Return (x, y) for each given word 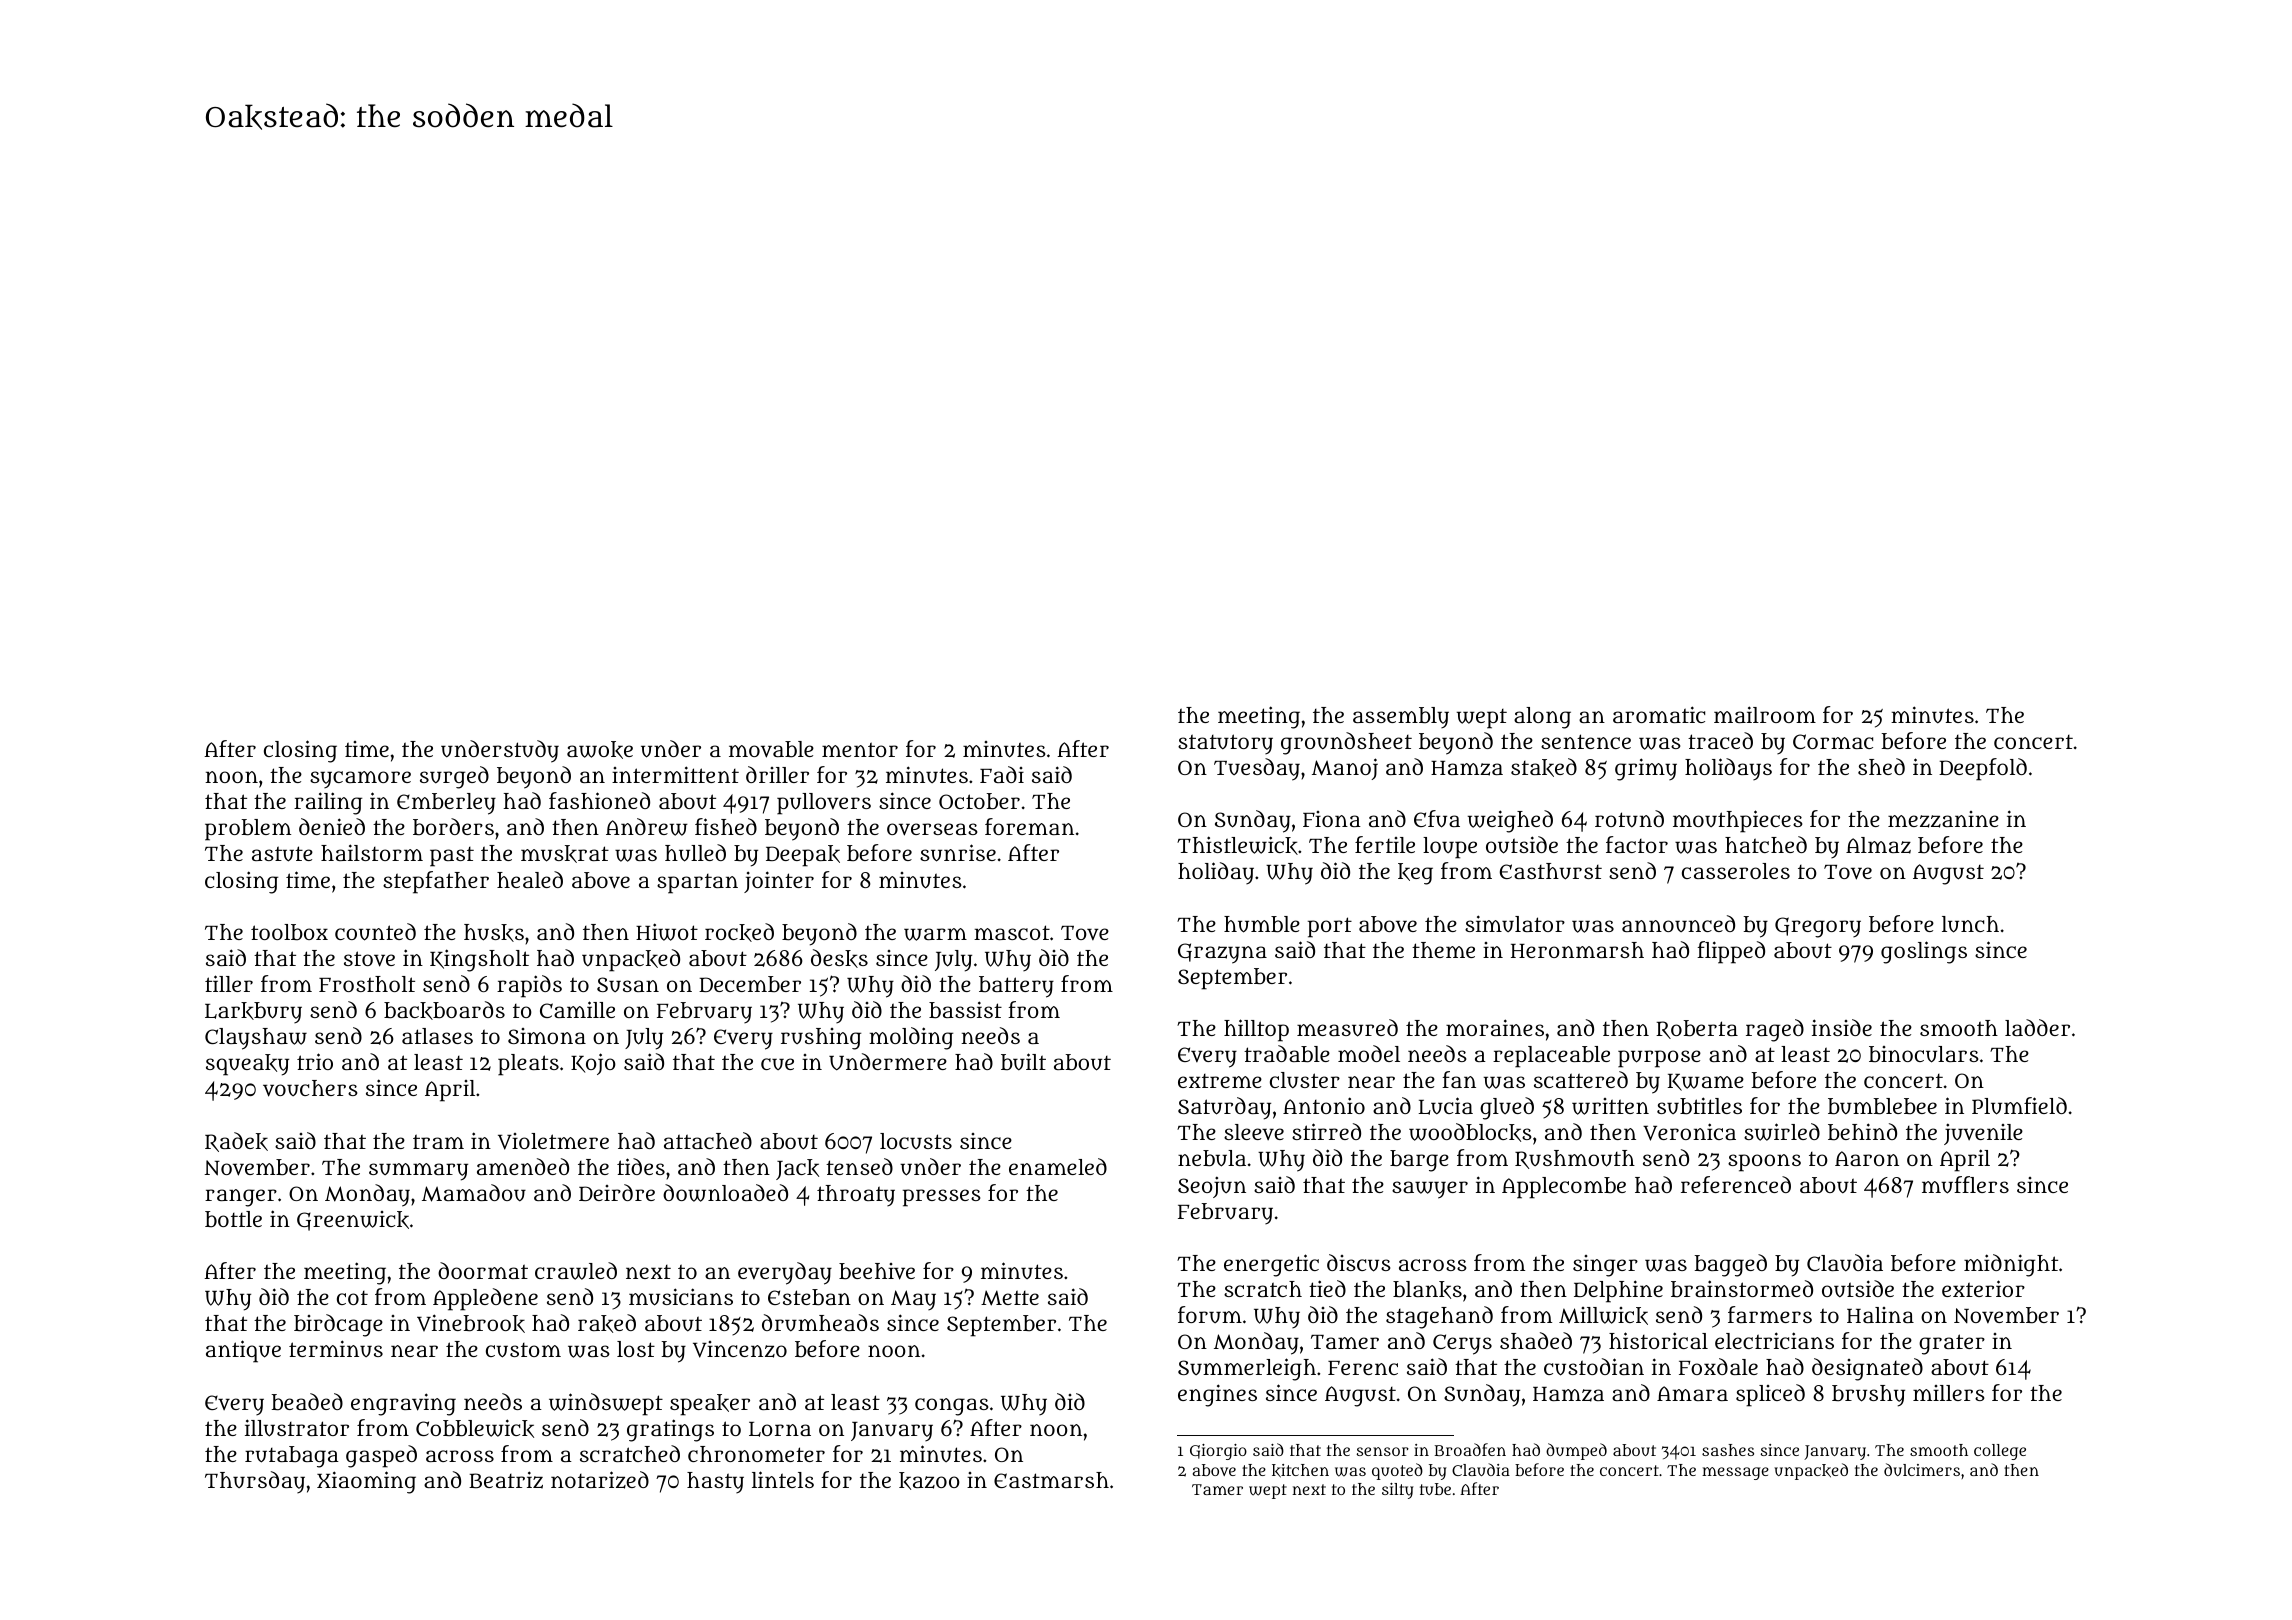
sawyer (1430, 1190)
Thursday (255, 1482)
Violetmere (553, 1141)
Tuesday (1257, 769)
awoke (600, 750)
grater (1952, 1344)
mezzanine (1943, 819)
